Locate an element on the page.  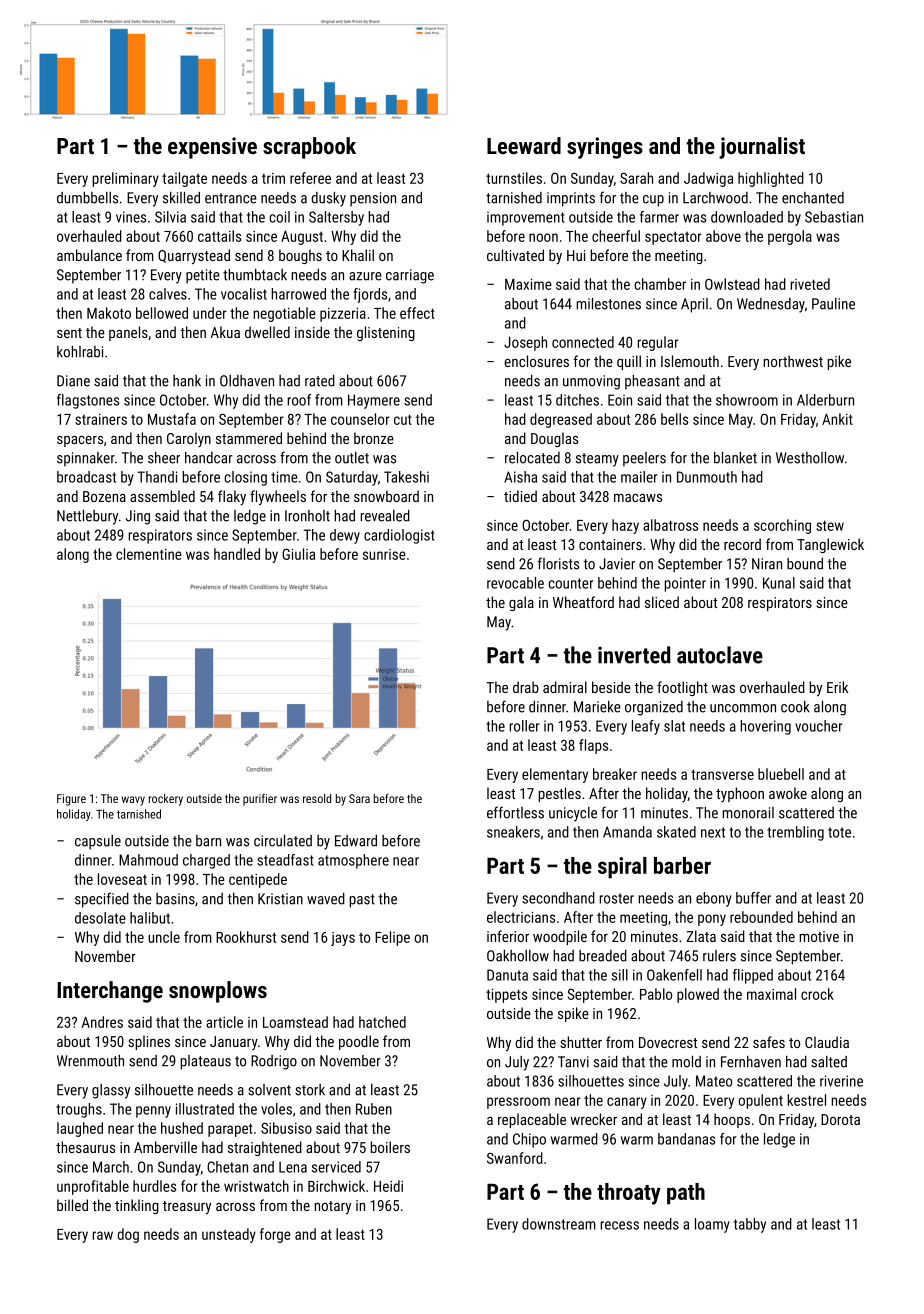
Pablo is located at coordinates (656, 994).
